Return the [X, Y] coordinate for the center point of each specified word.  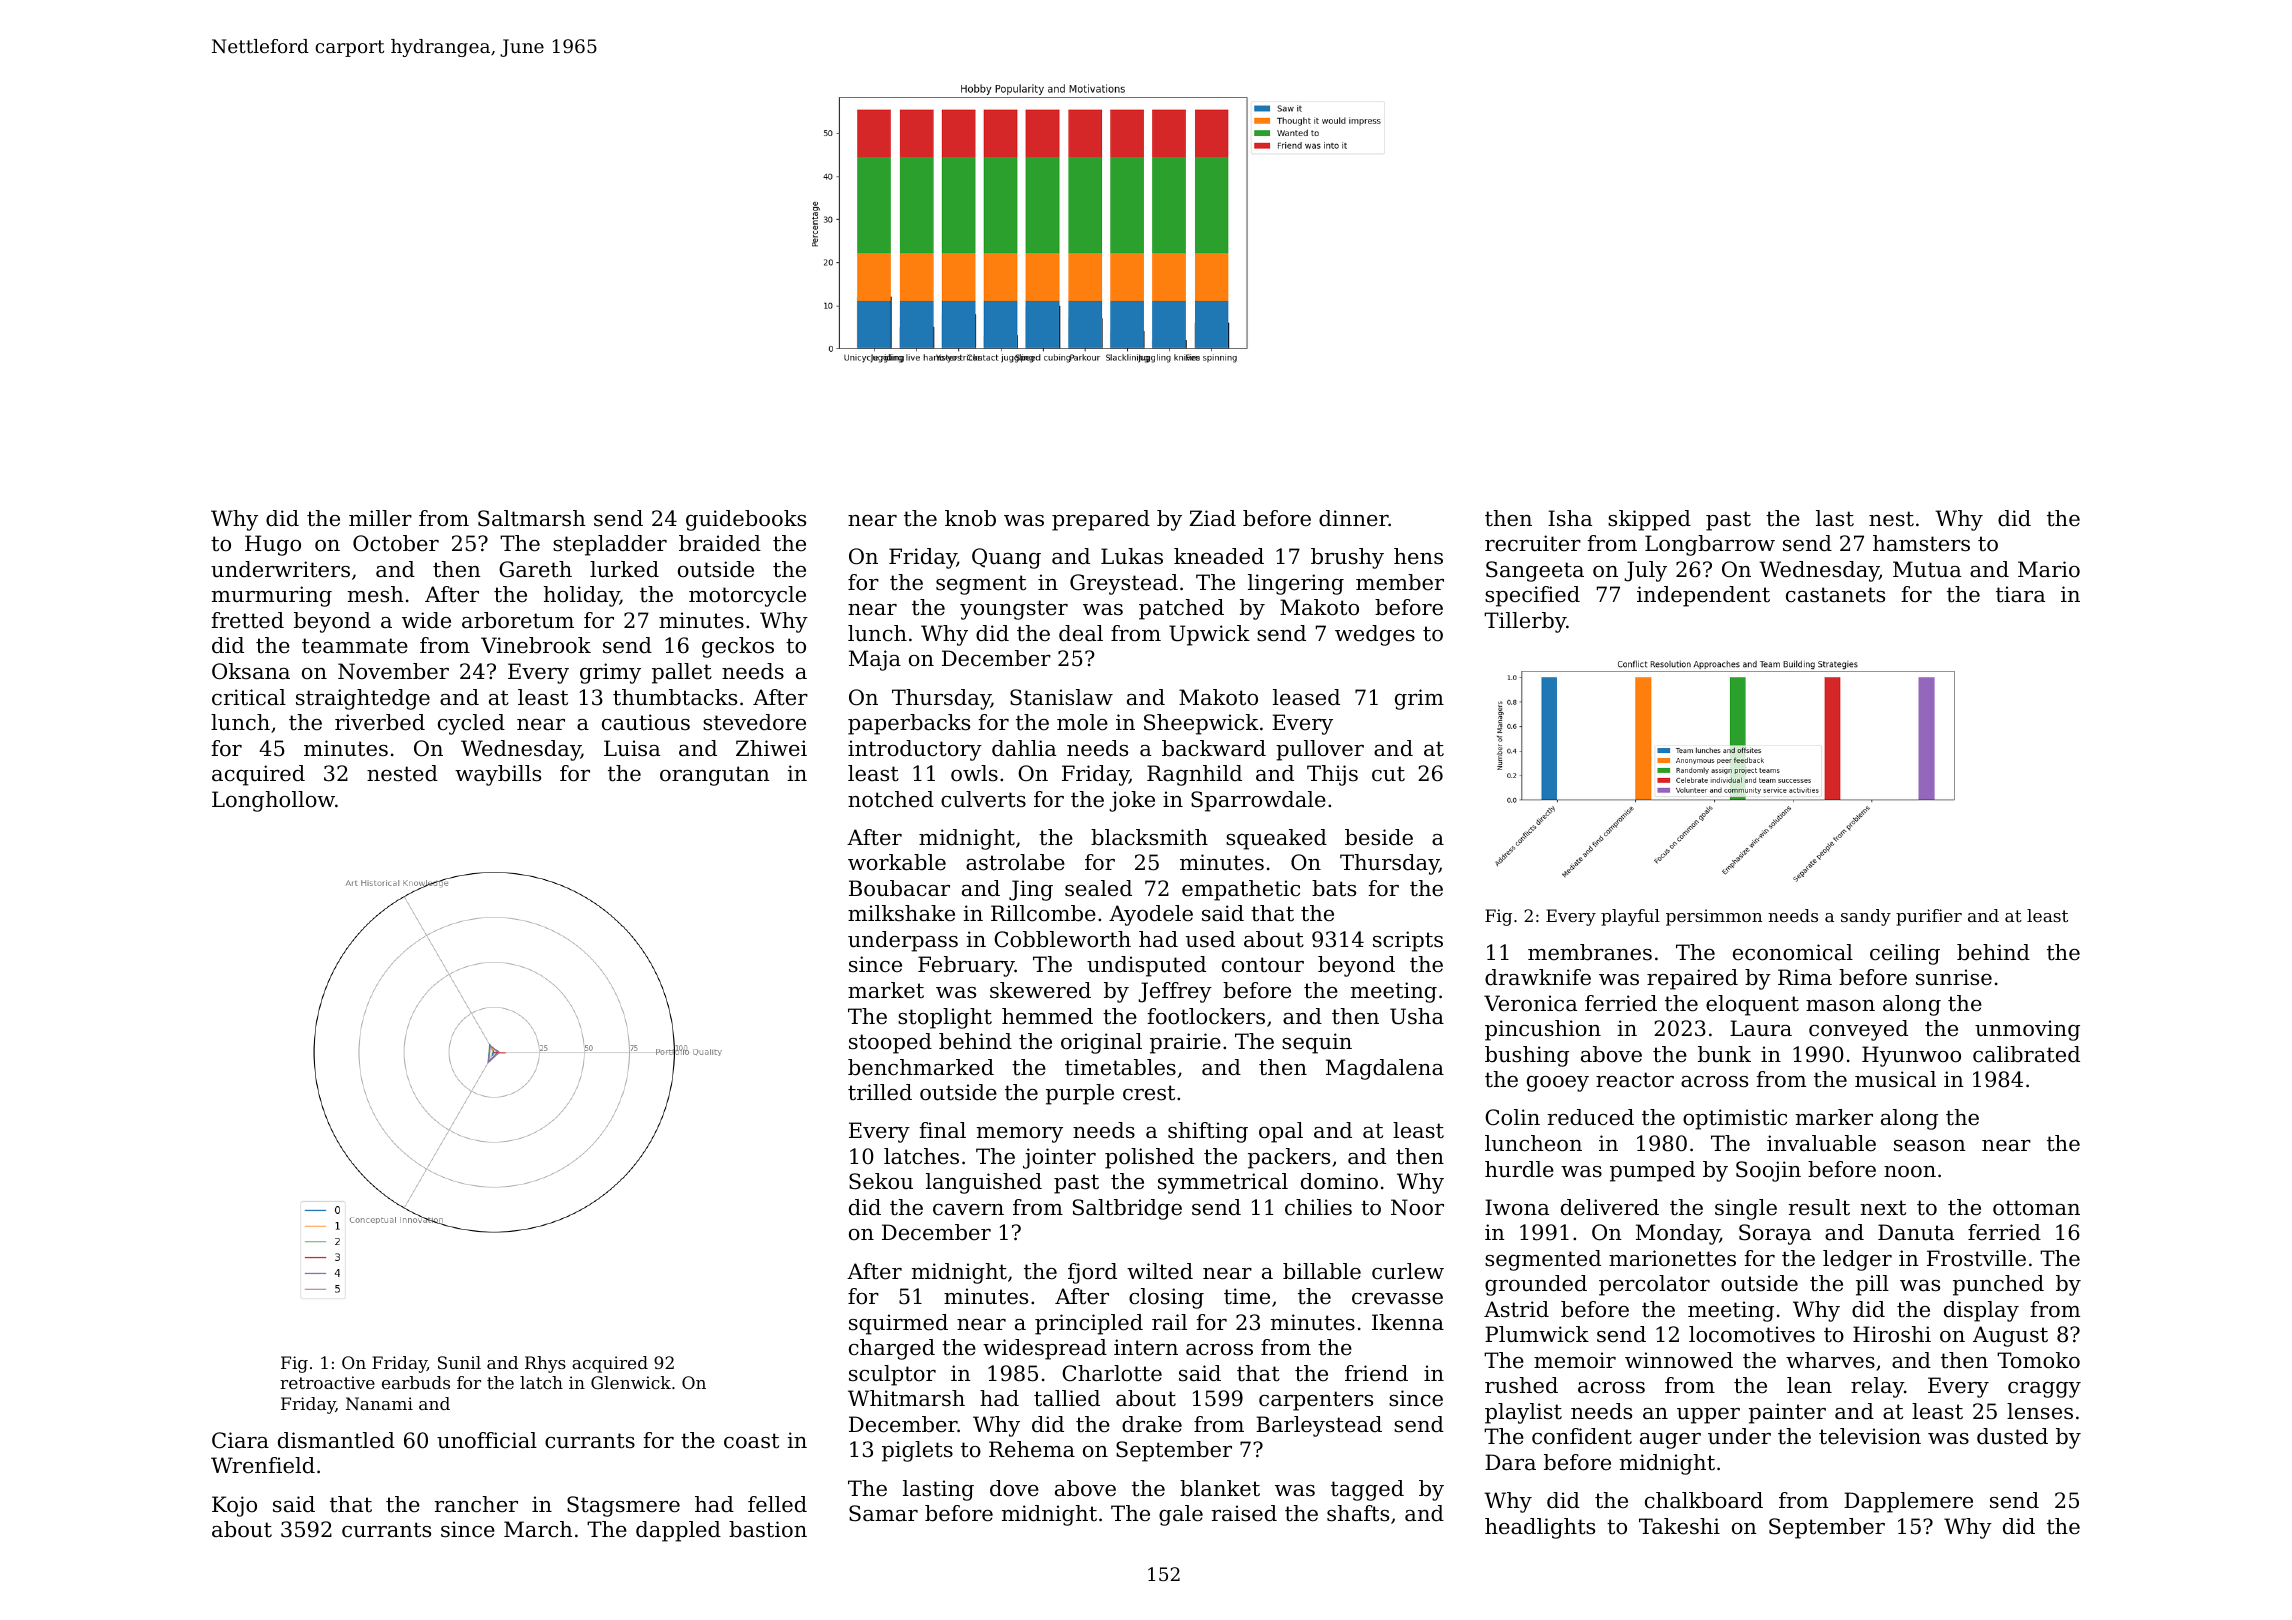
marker [1834, 1117]
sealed [1098, 888]
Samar [883, 1513]
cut [1388, 774]
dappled [678, 1531]
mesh [376, 594]
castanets [1835, 595]
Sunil [459, 1362]
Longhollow [273, 801]
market [886, 990]
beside [1379, 837]
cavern [968, 1210]
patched [1181, 609]
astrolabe [1015, 862]
